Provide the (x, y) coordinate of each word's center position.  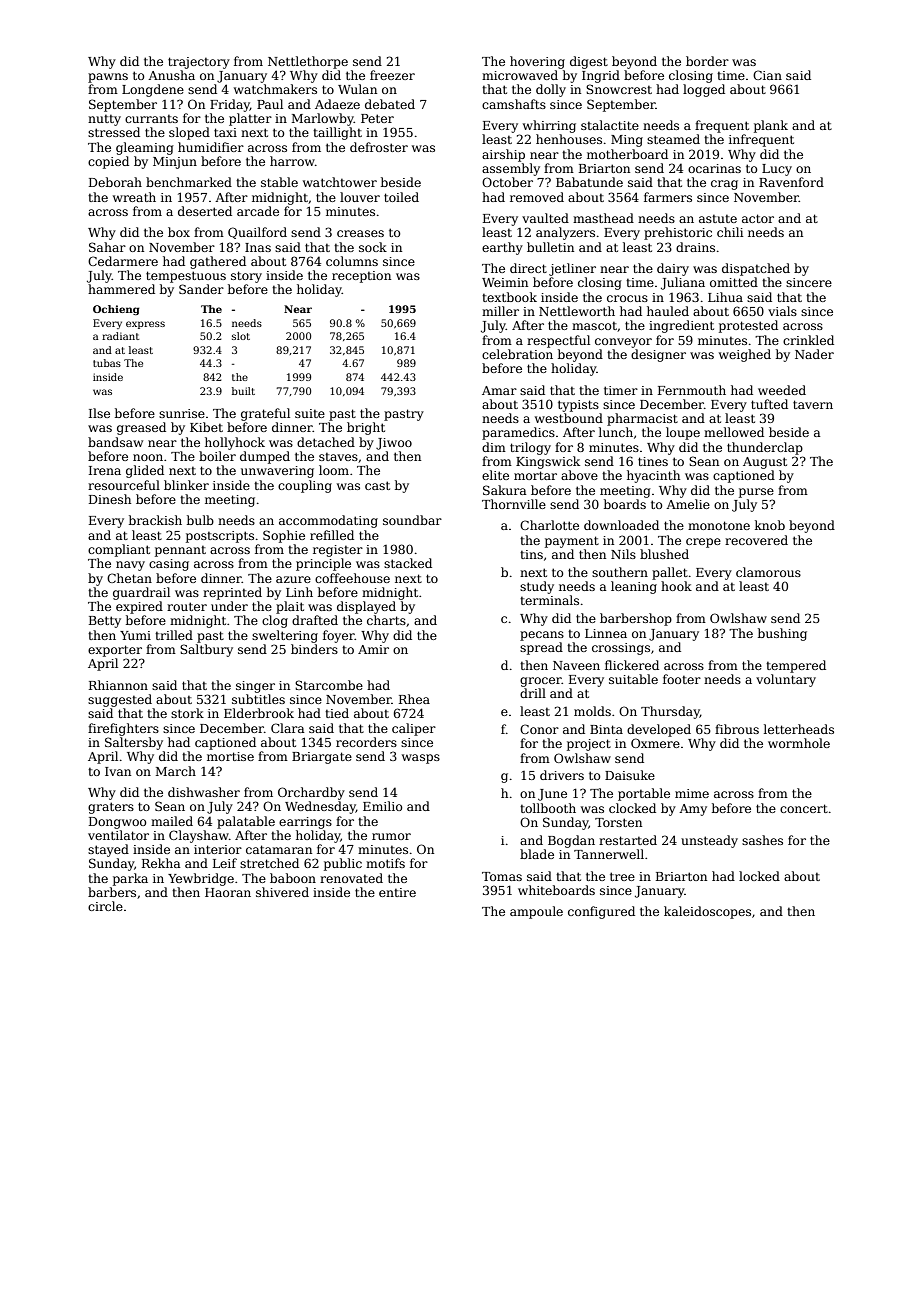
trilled (174, 635)
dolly (551, 90)
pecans (542, 636)
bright (366, 428)
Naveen (576, 665)
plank (771, 126)
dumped (265, 457)
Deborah (115, 182)
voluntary (786, 680)
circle (105, 906)
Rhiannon (118, 685)
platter (250, 119)
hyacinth (653, 476)
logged (704, 90)
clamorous (768, 572)
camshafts (514, 104)
